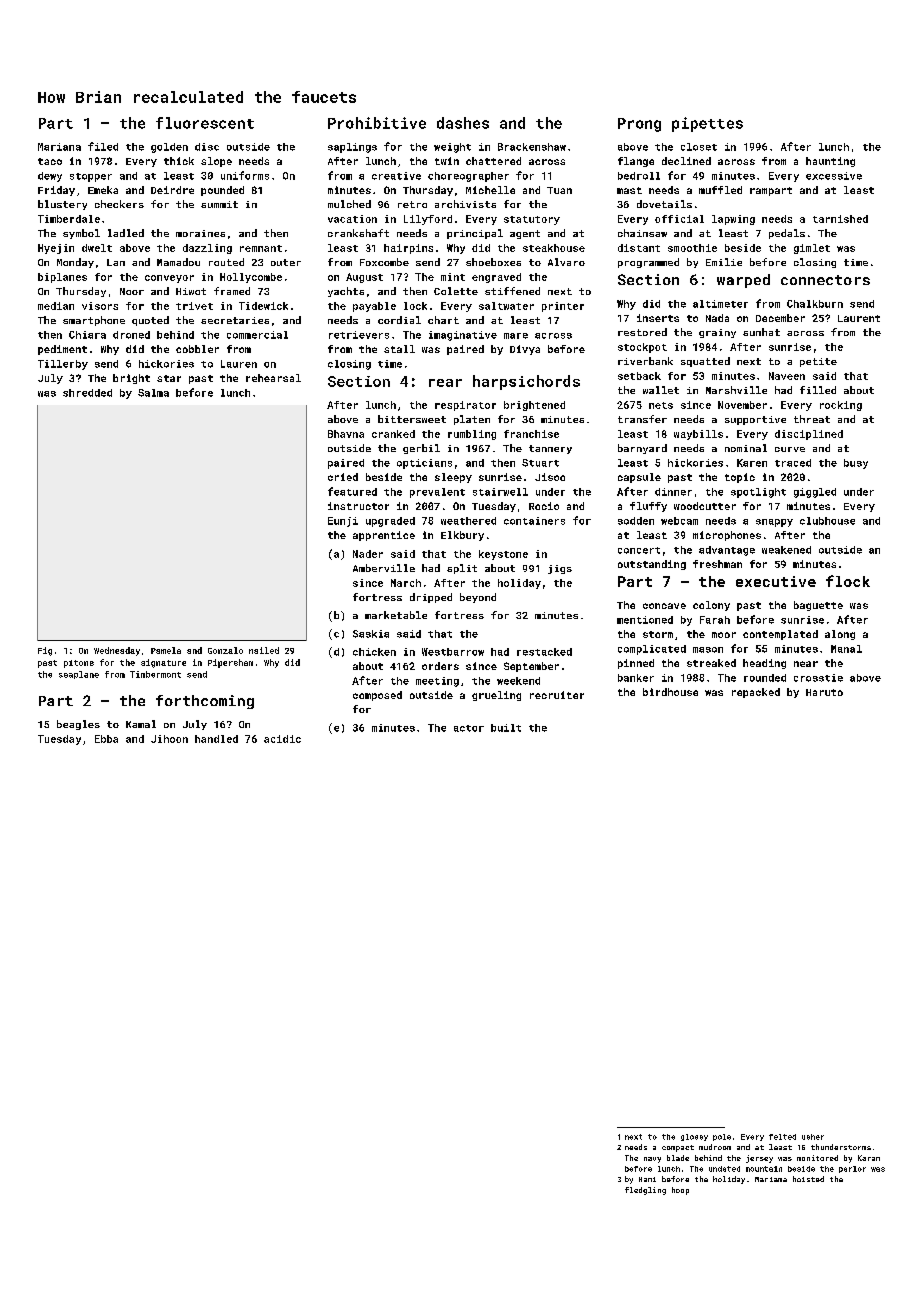 This page has width=924, height=1308. What do you see at coordinates (841, 406) in the page?
I see `rocking` at bounding box center [841, 406].
